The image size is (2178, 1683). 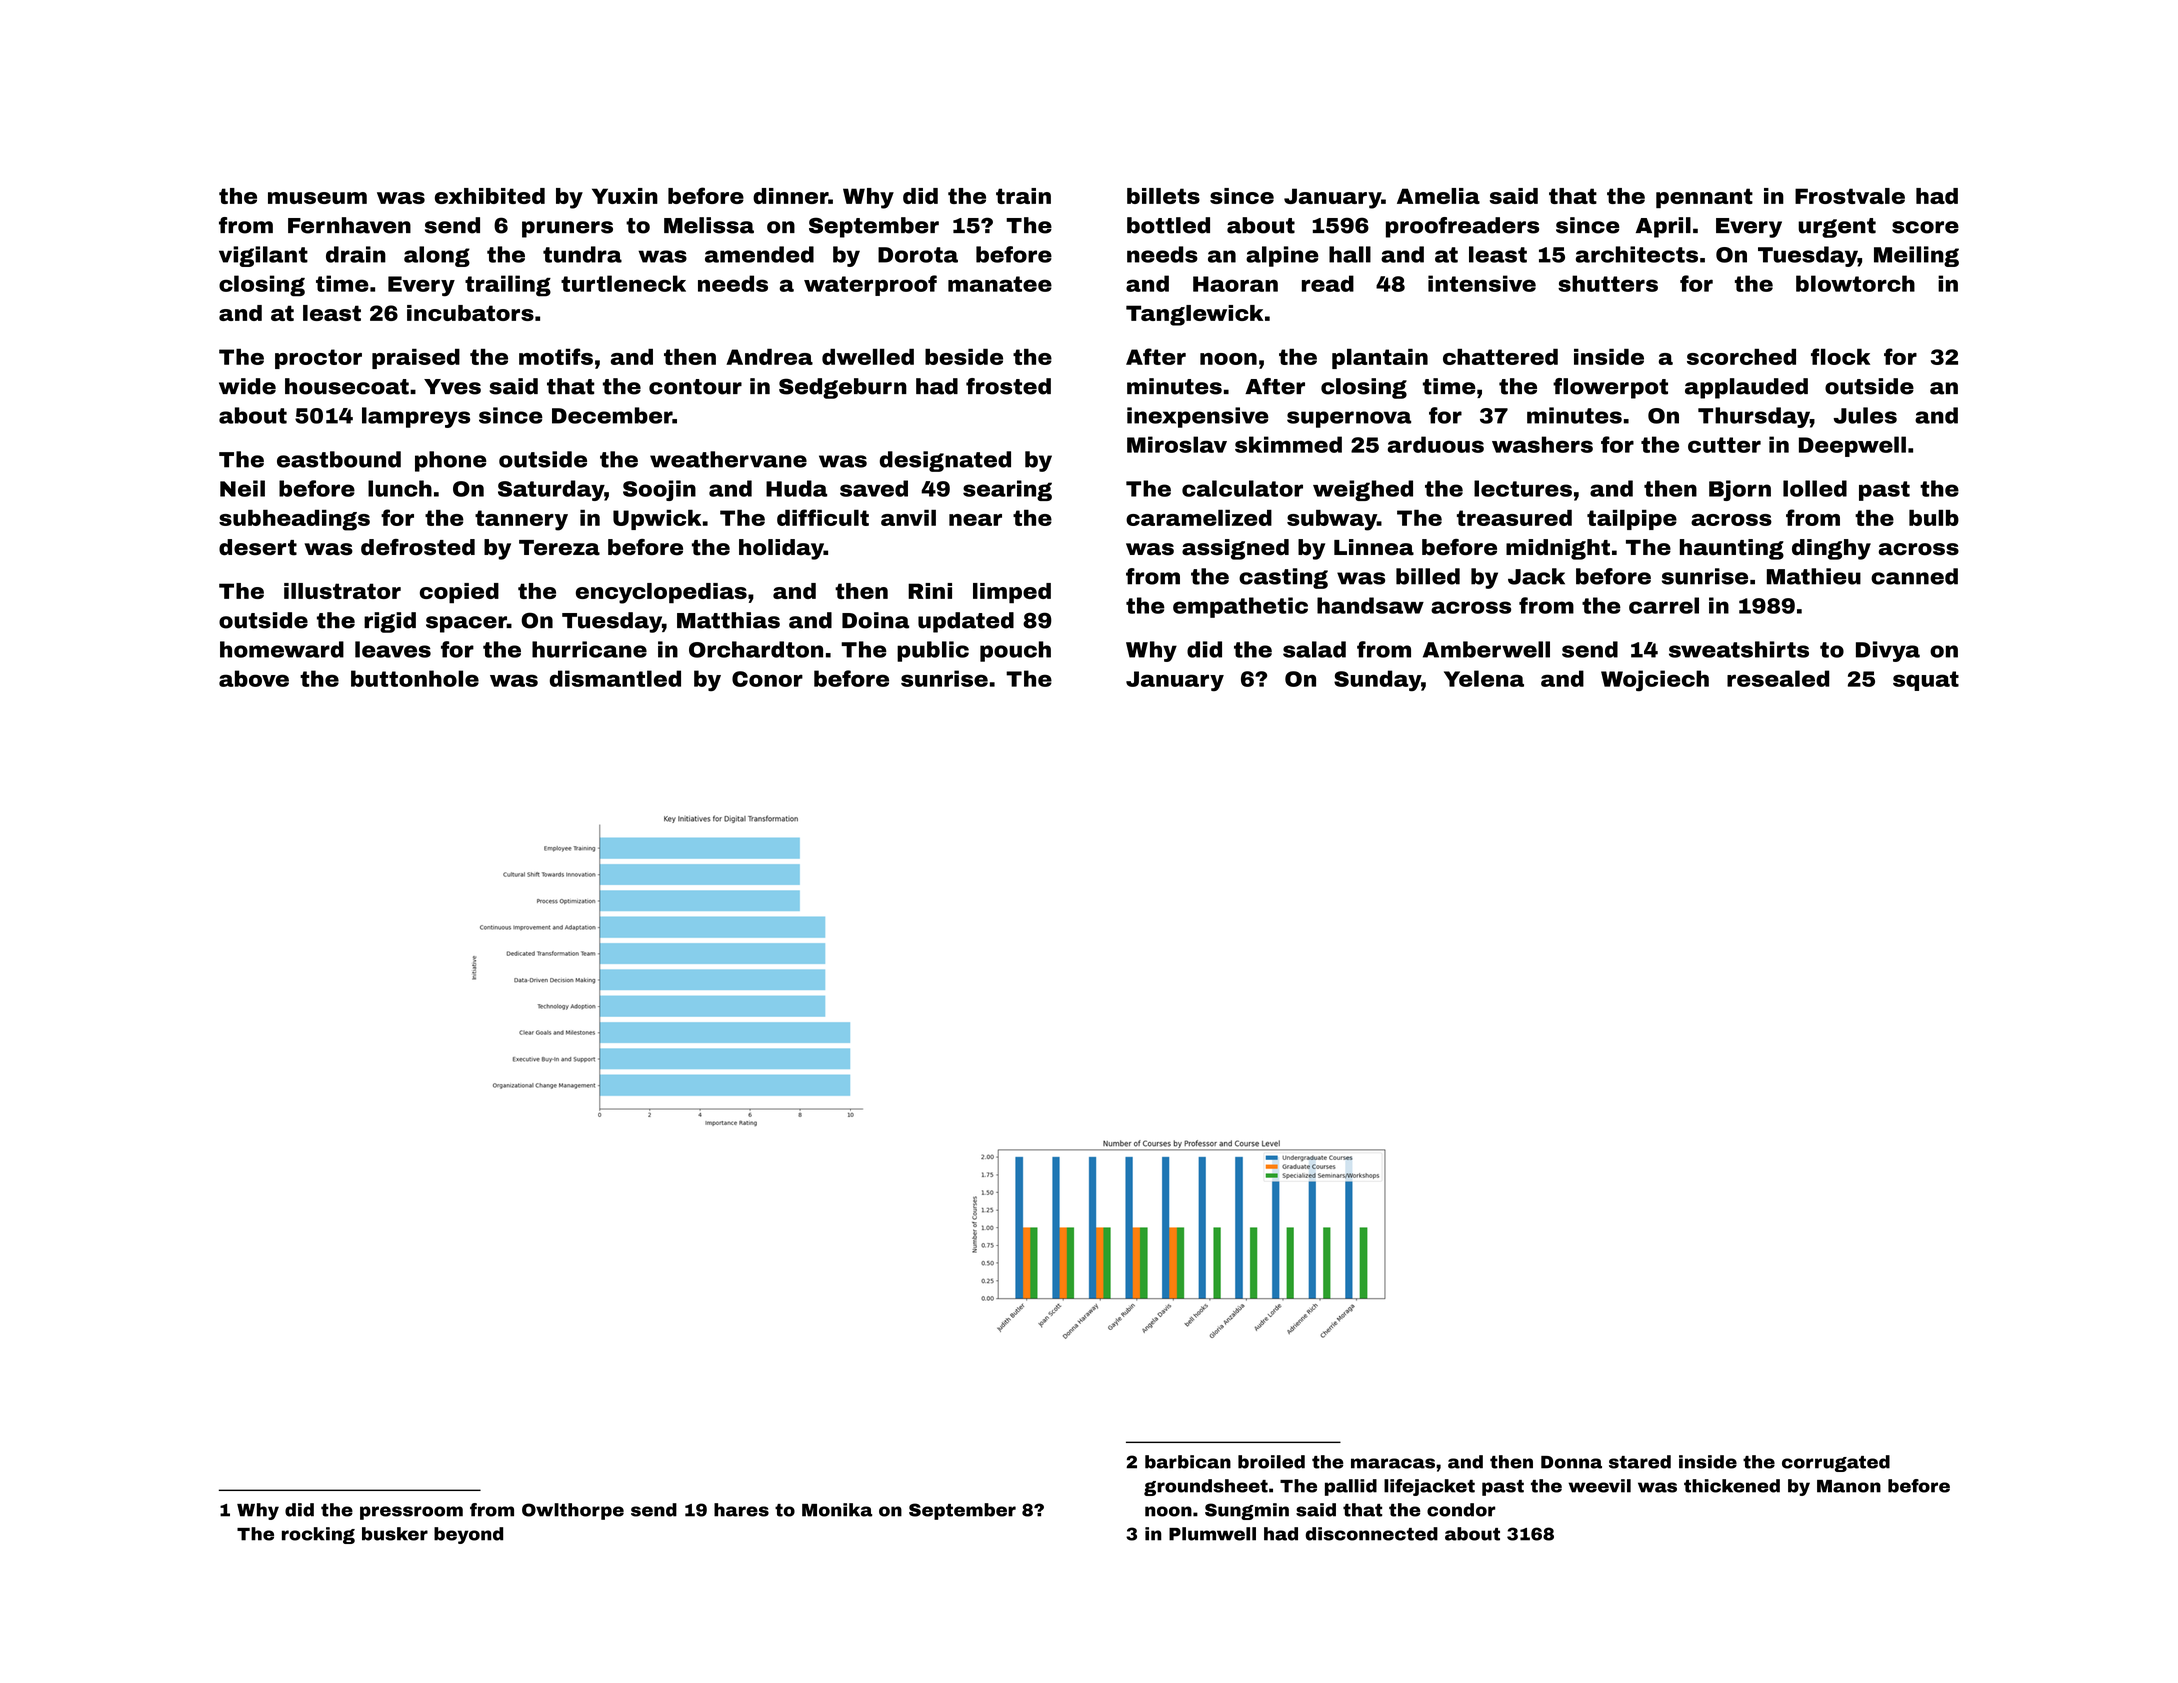 What do you see at coordinates (411, 1513) in the page?
I see `pressroom` at bounding box center [411, 1513].
